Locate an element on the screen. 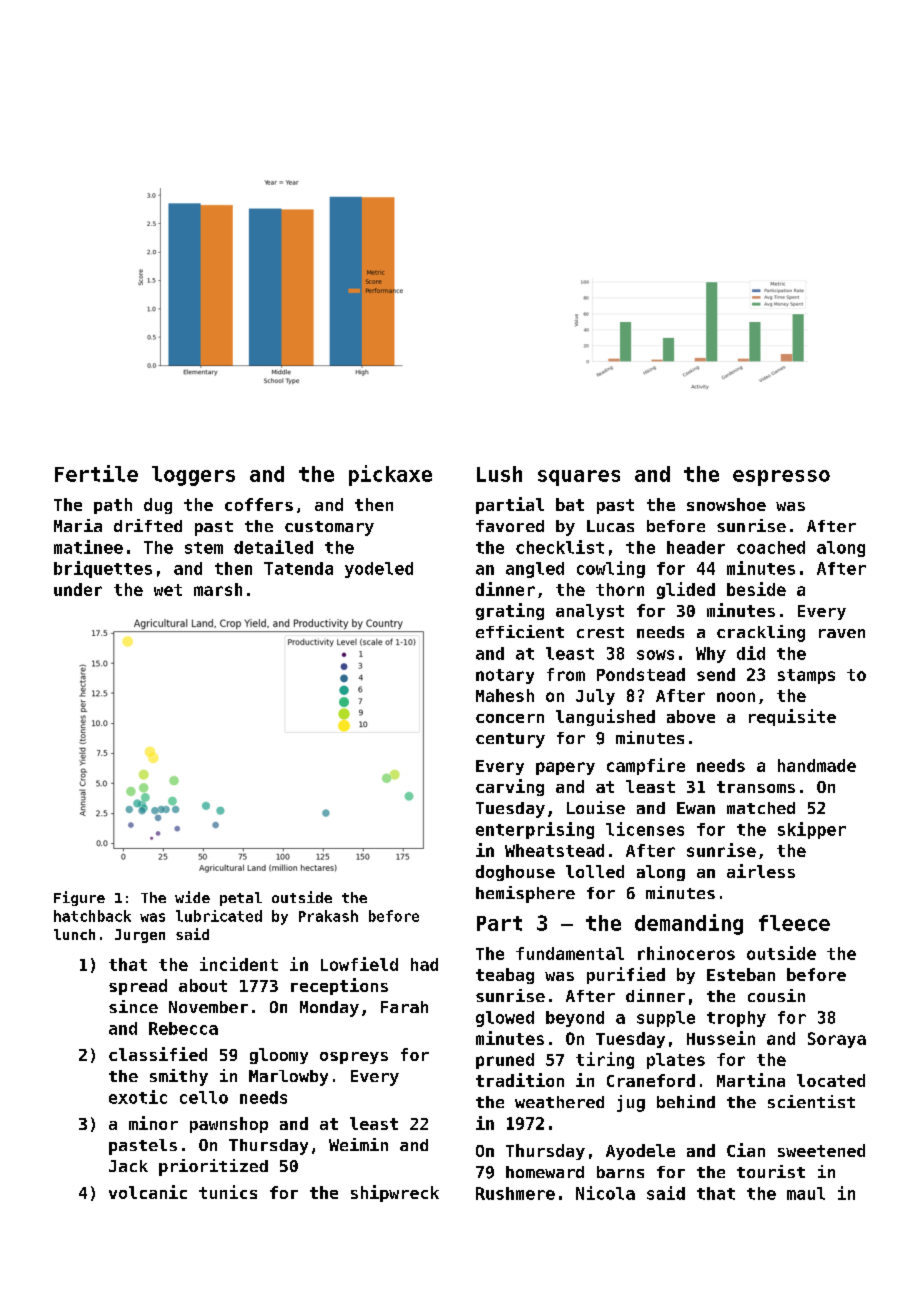  beyond is located at coordinates (575, 1019).
